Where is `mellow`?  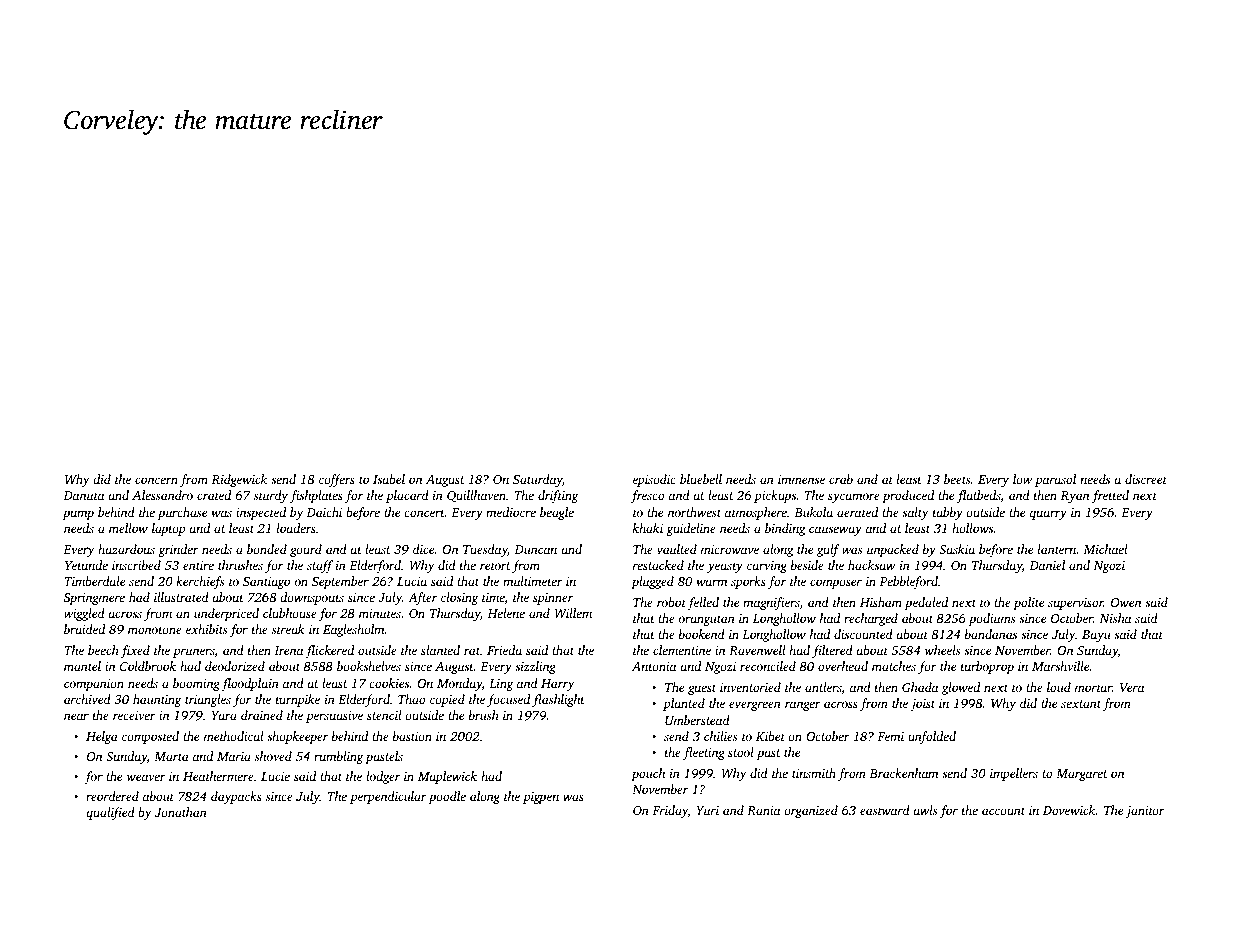 mellow is located at coordinates (128, 528).
